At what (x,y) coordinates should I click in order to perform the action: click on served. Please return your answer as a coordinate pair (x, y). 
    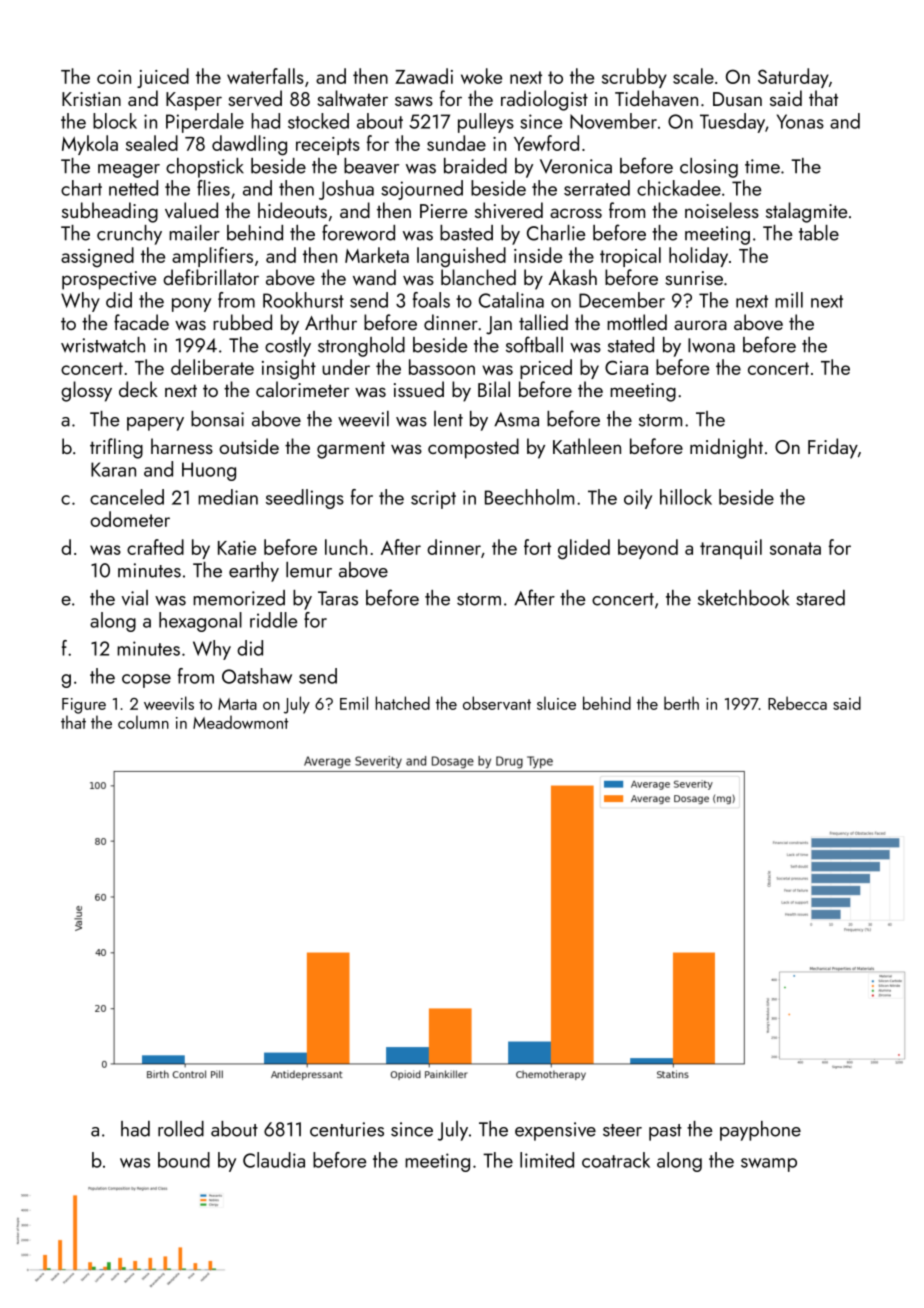
    Looking at the image, I should click on (255, 98).
